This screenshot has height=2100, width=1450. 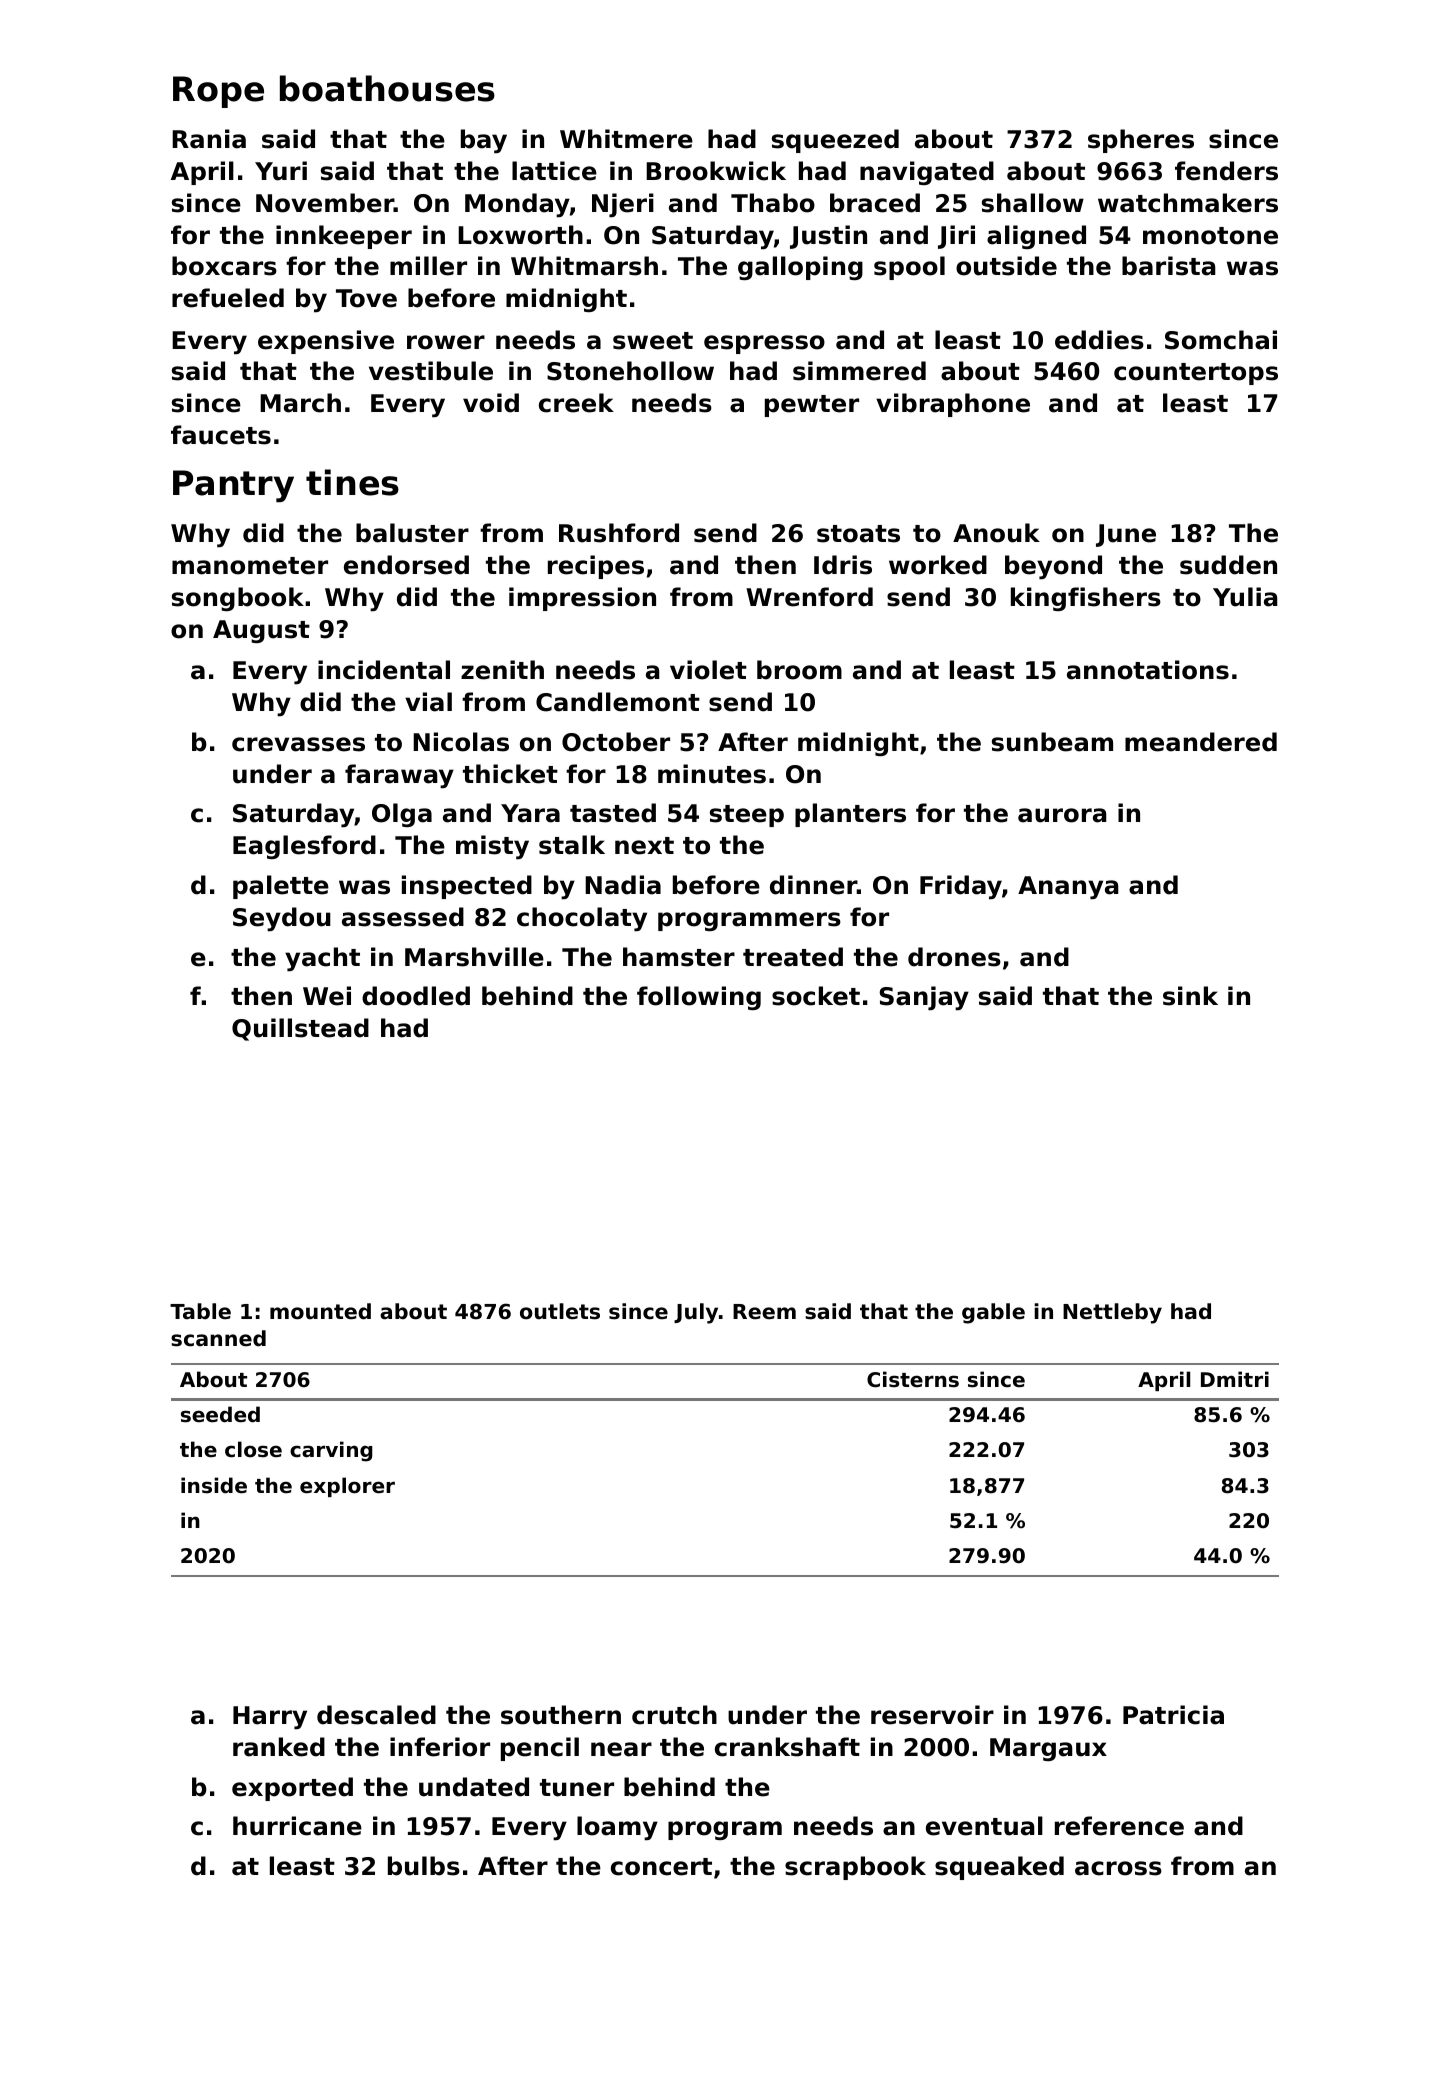 What do you see at coordinates (1141, 141) in the screenshot?
I see `spheres` at bounding box center [1141, 141].
